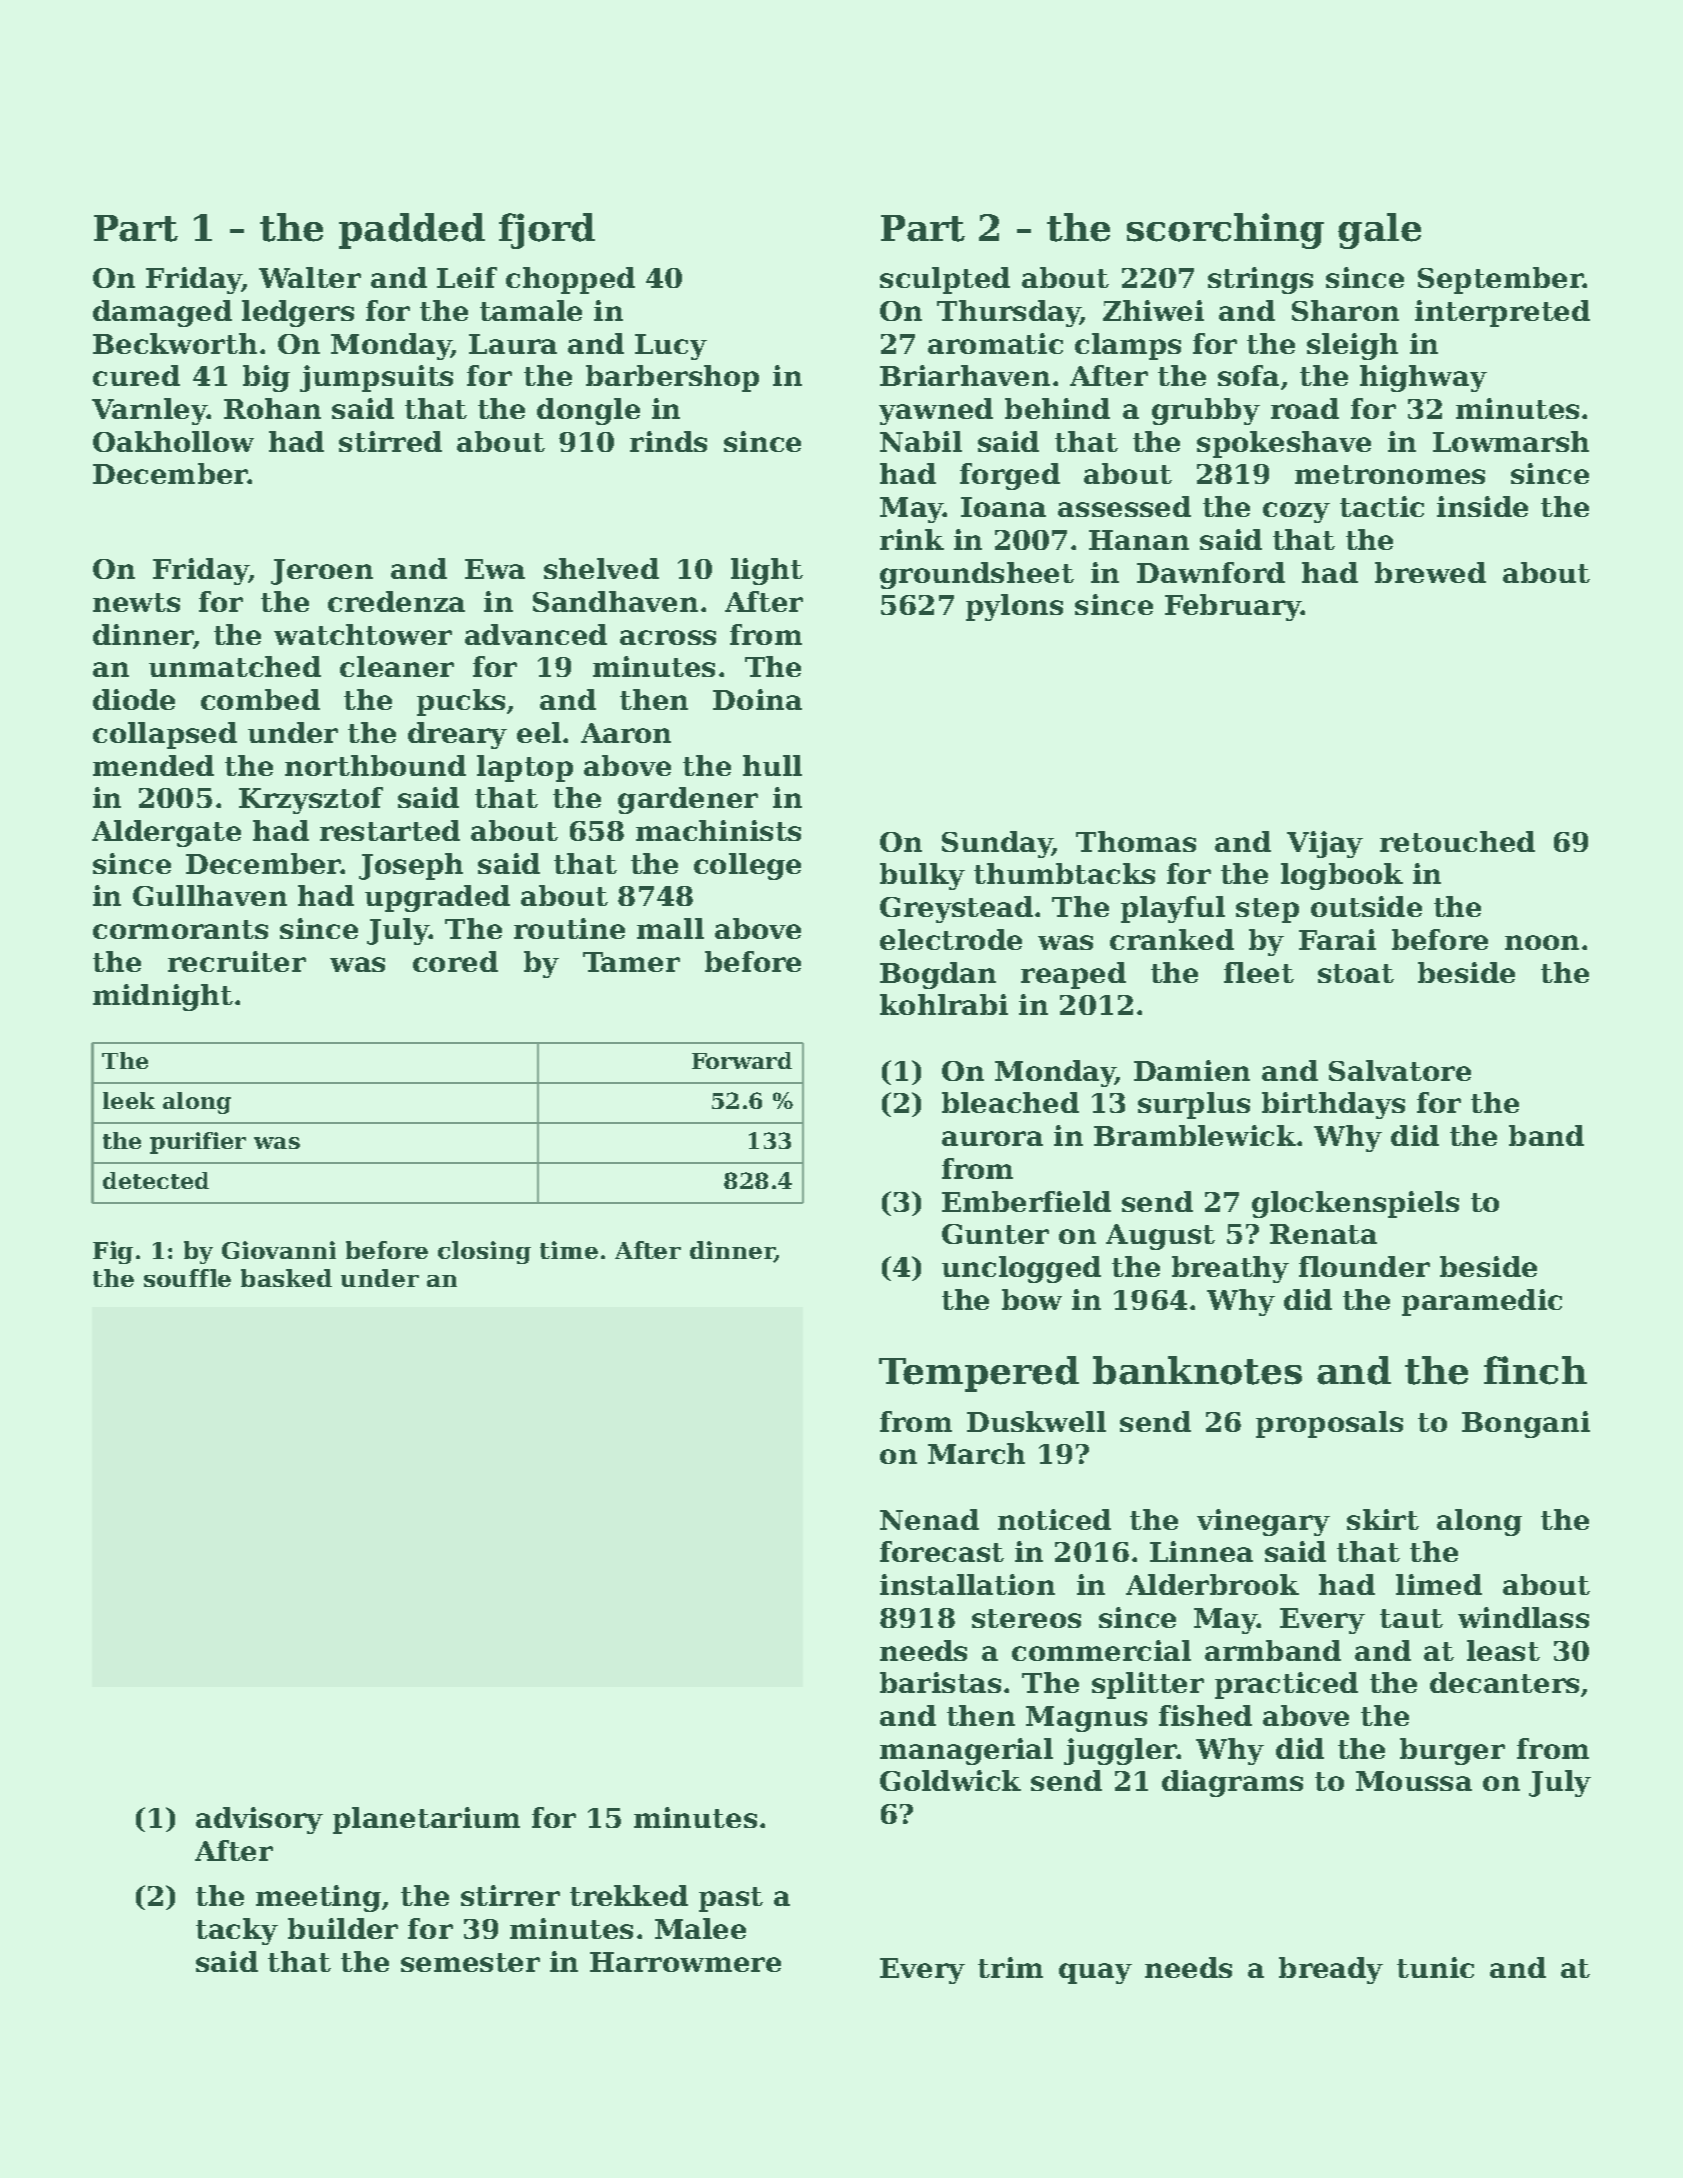 This image has width=1683, height=2178. What do you see at coordinates (570, 280) in the image?
I see `chopped` at bounding box center [570, 280].
